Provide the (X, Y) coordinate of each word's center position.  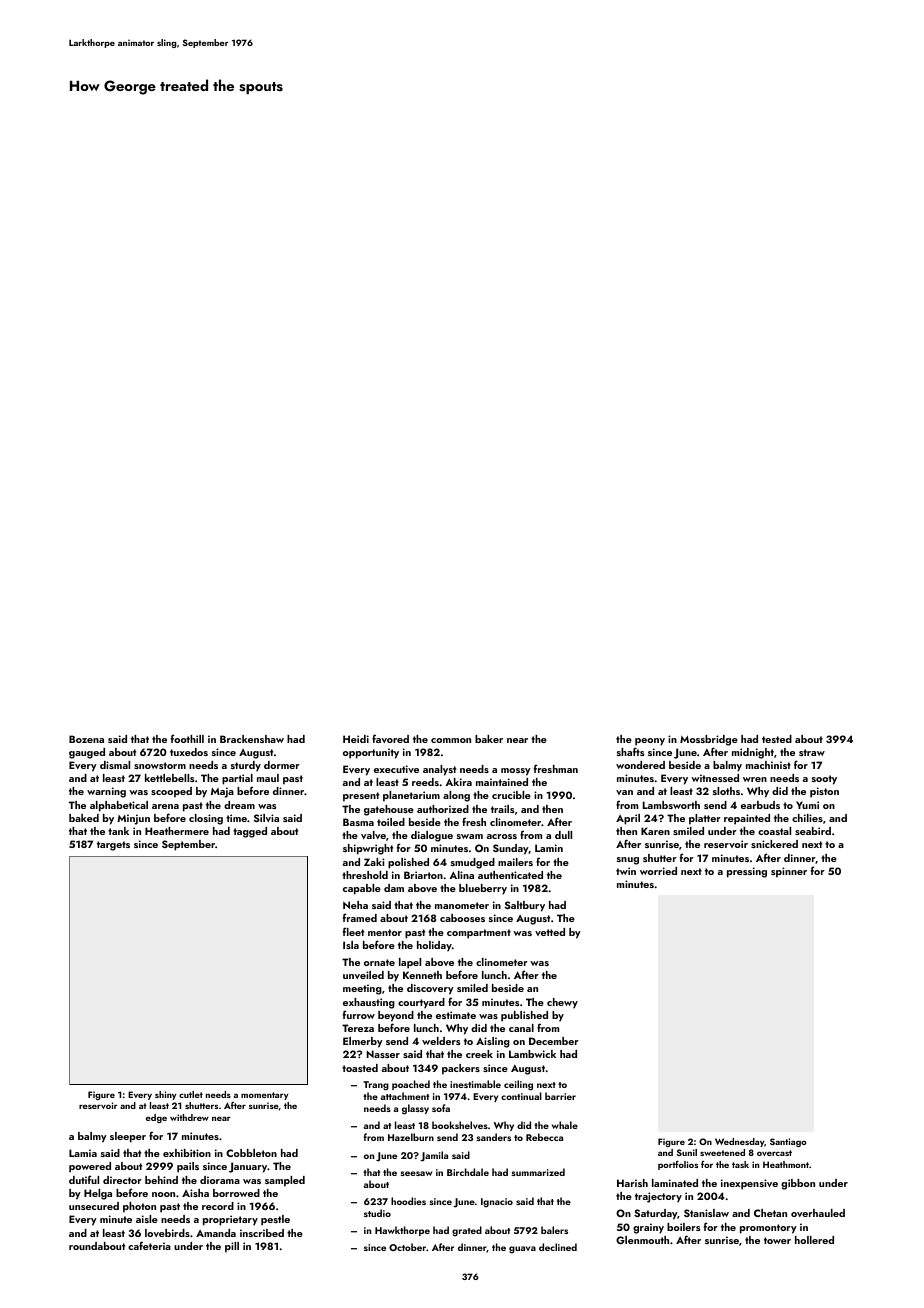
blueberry (483, 889)
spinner (789, 872)
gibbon (798, 1184)
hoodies (408, 1201)
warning (106, 792)
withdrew (189, 1117)
